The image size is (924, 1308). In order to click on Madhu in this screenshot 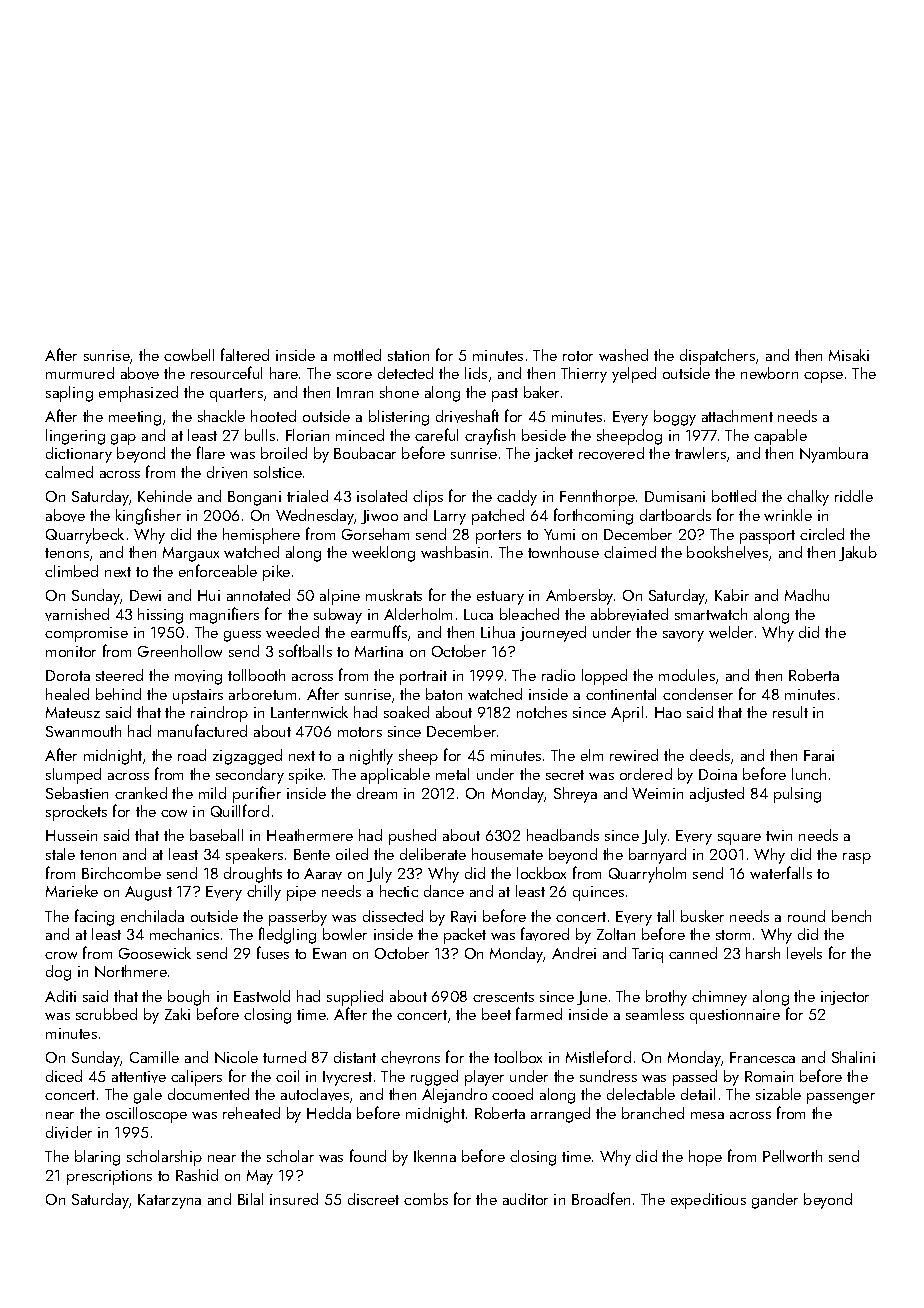, I will do `click(807, 595)`.
